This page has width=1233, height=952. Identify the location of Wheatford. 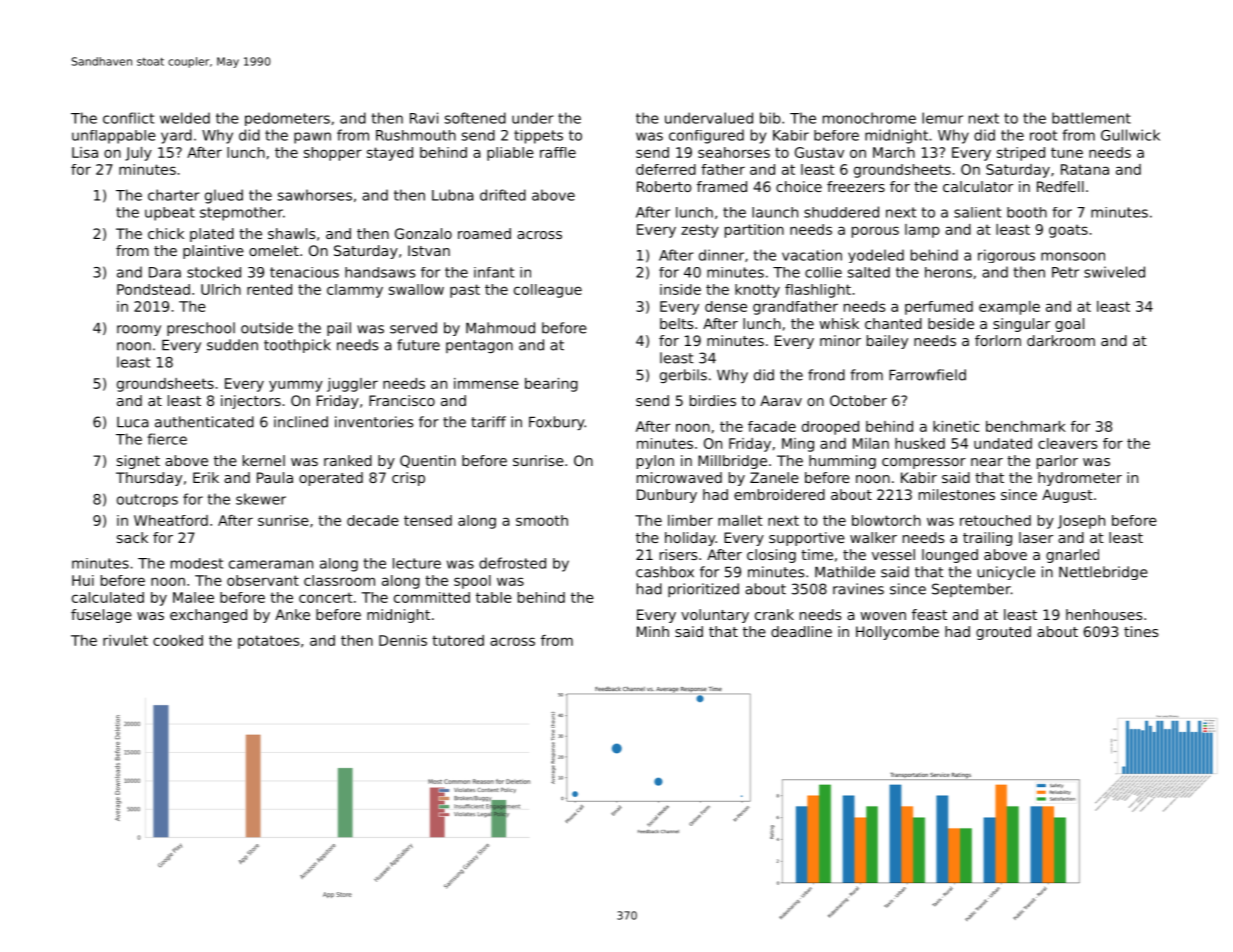
(171, 520).
